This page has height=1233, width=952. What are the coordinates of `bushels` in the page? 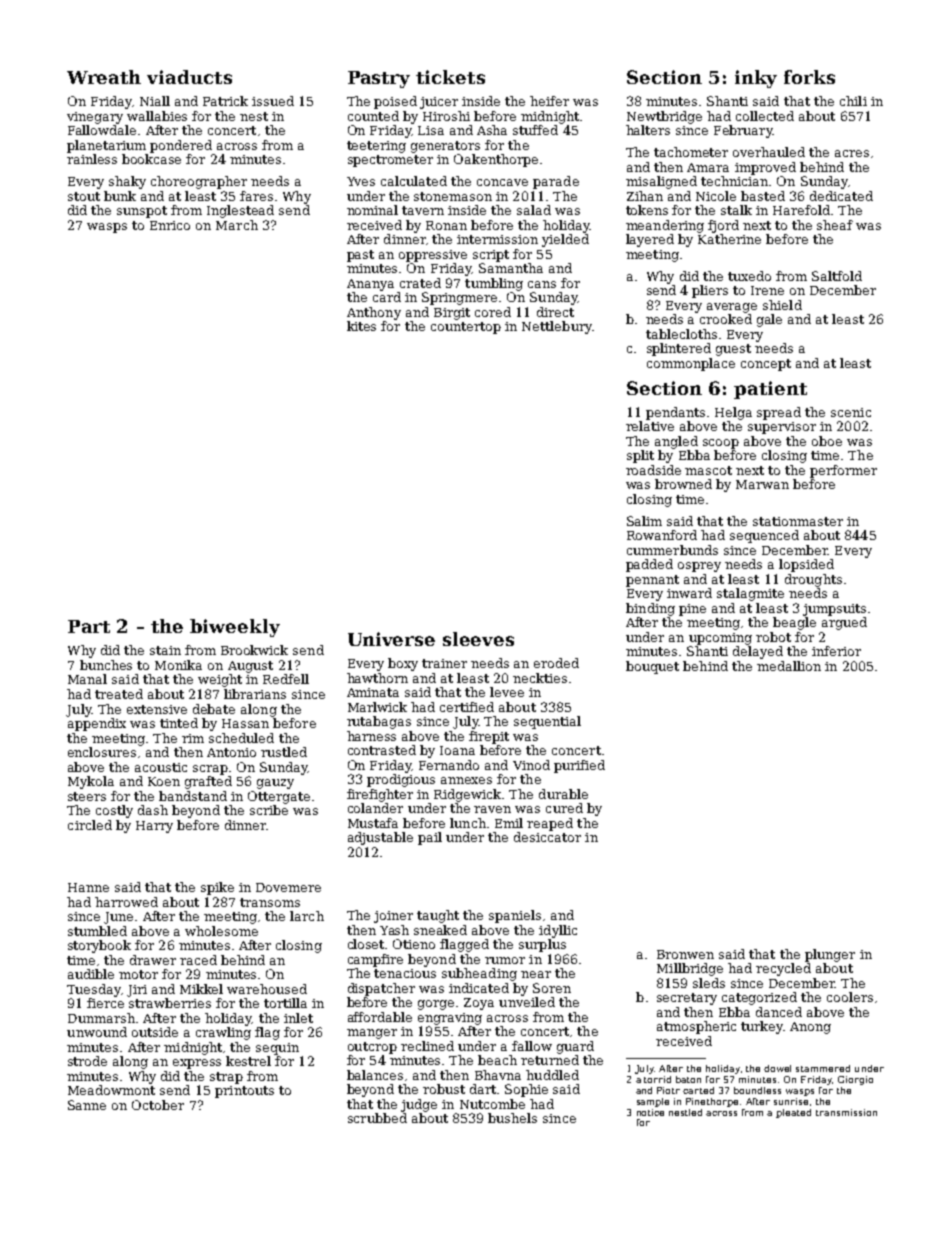 It's located at (512, 1118).
